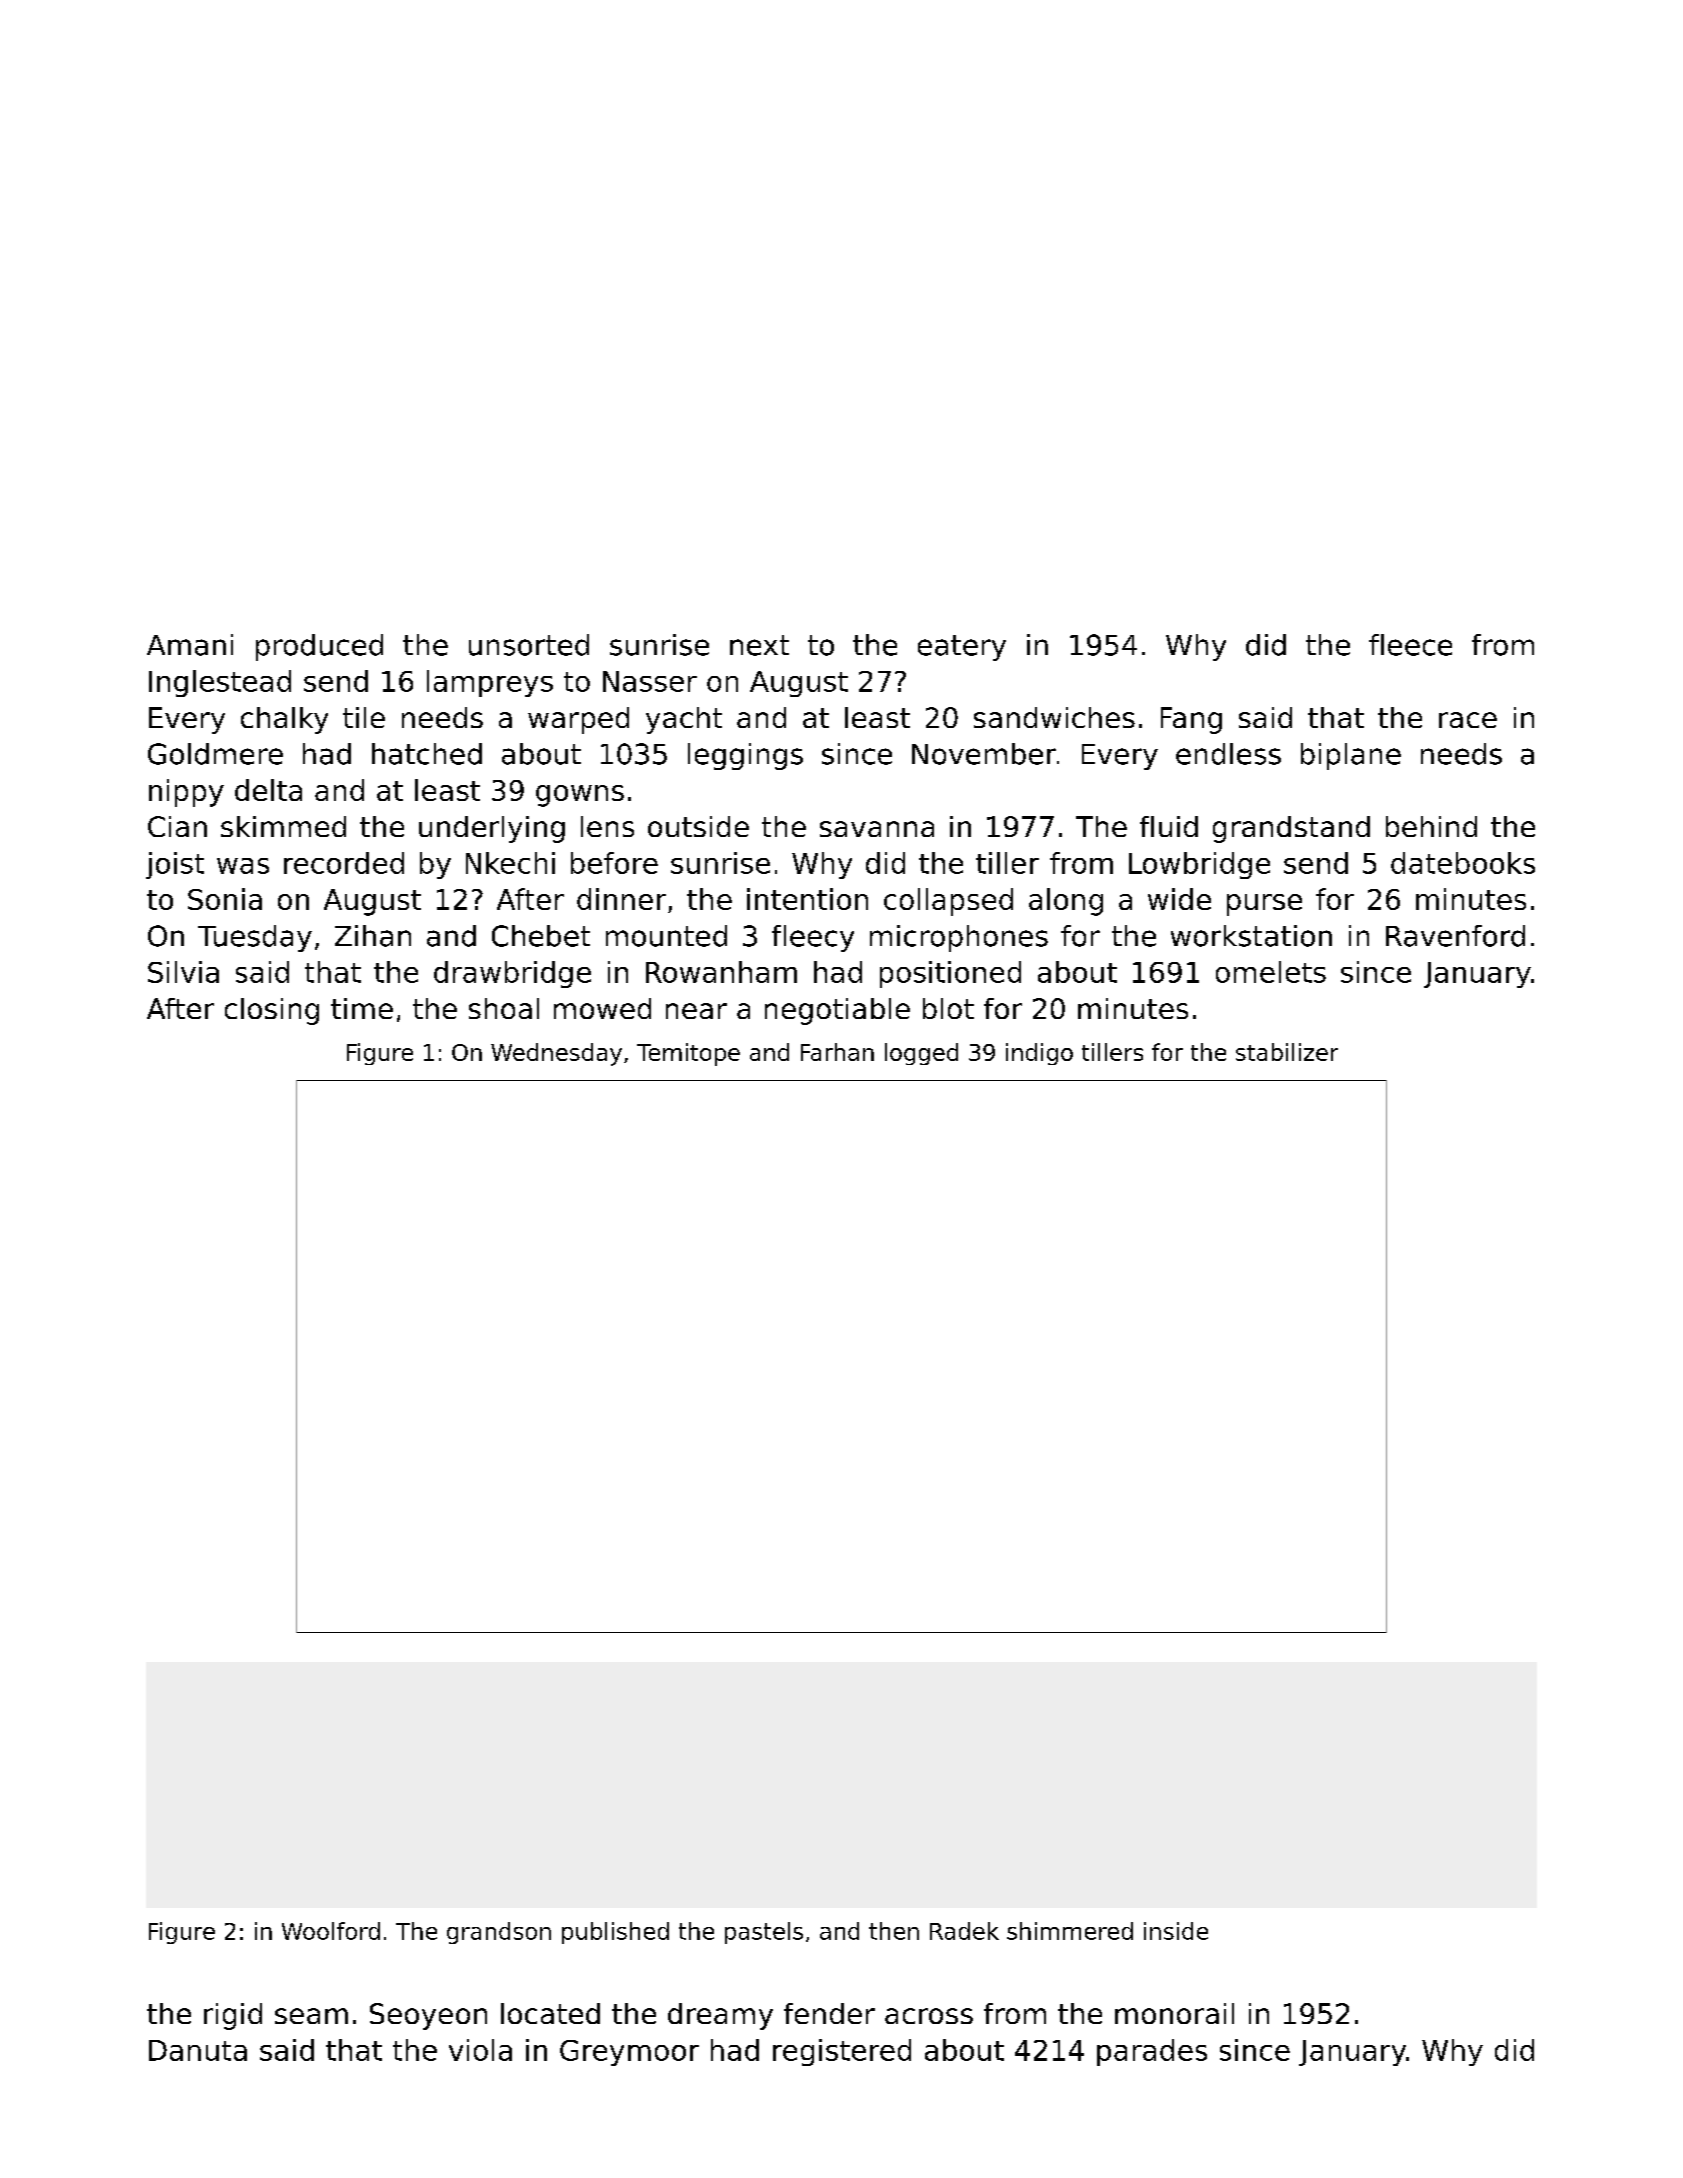  Describe the element at coordinates (1066, 902) in the screenshot. I see `along` at that location.
